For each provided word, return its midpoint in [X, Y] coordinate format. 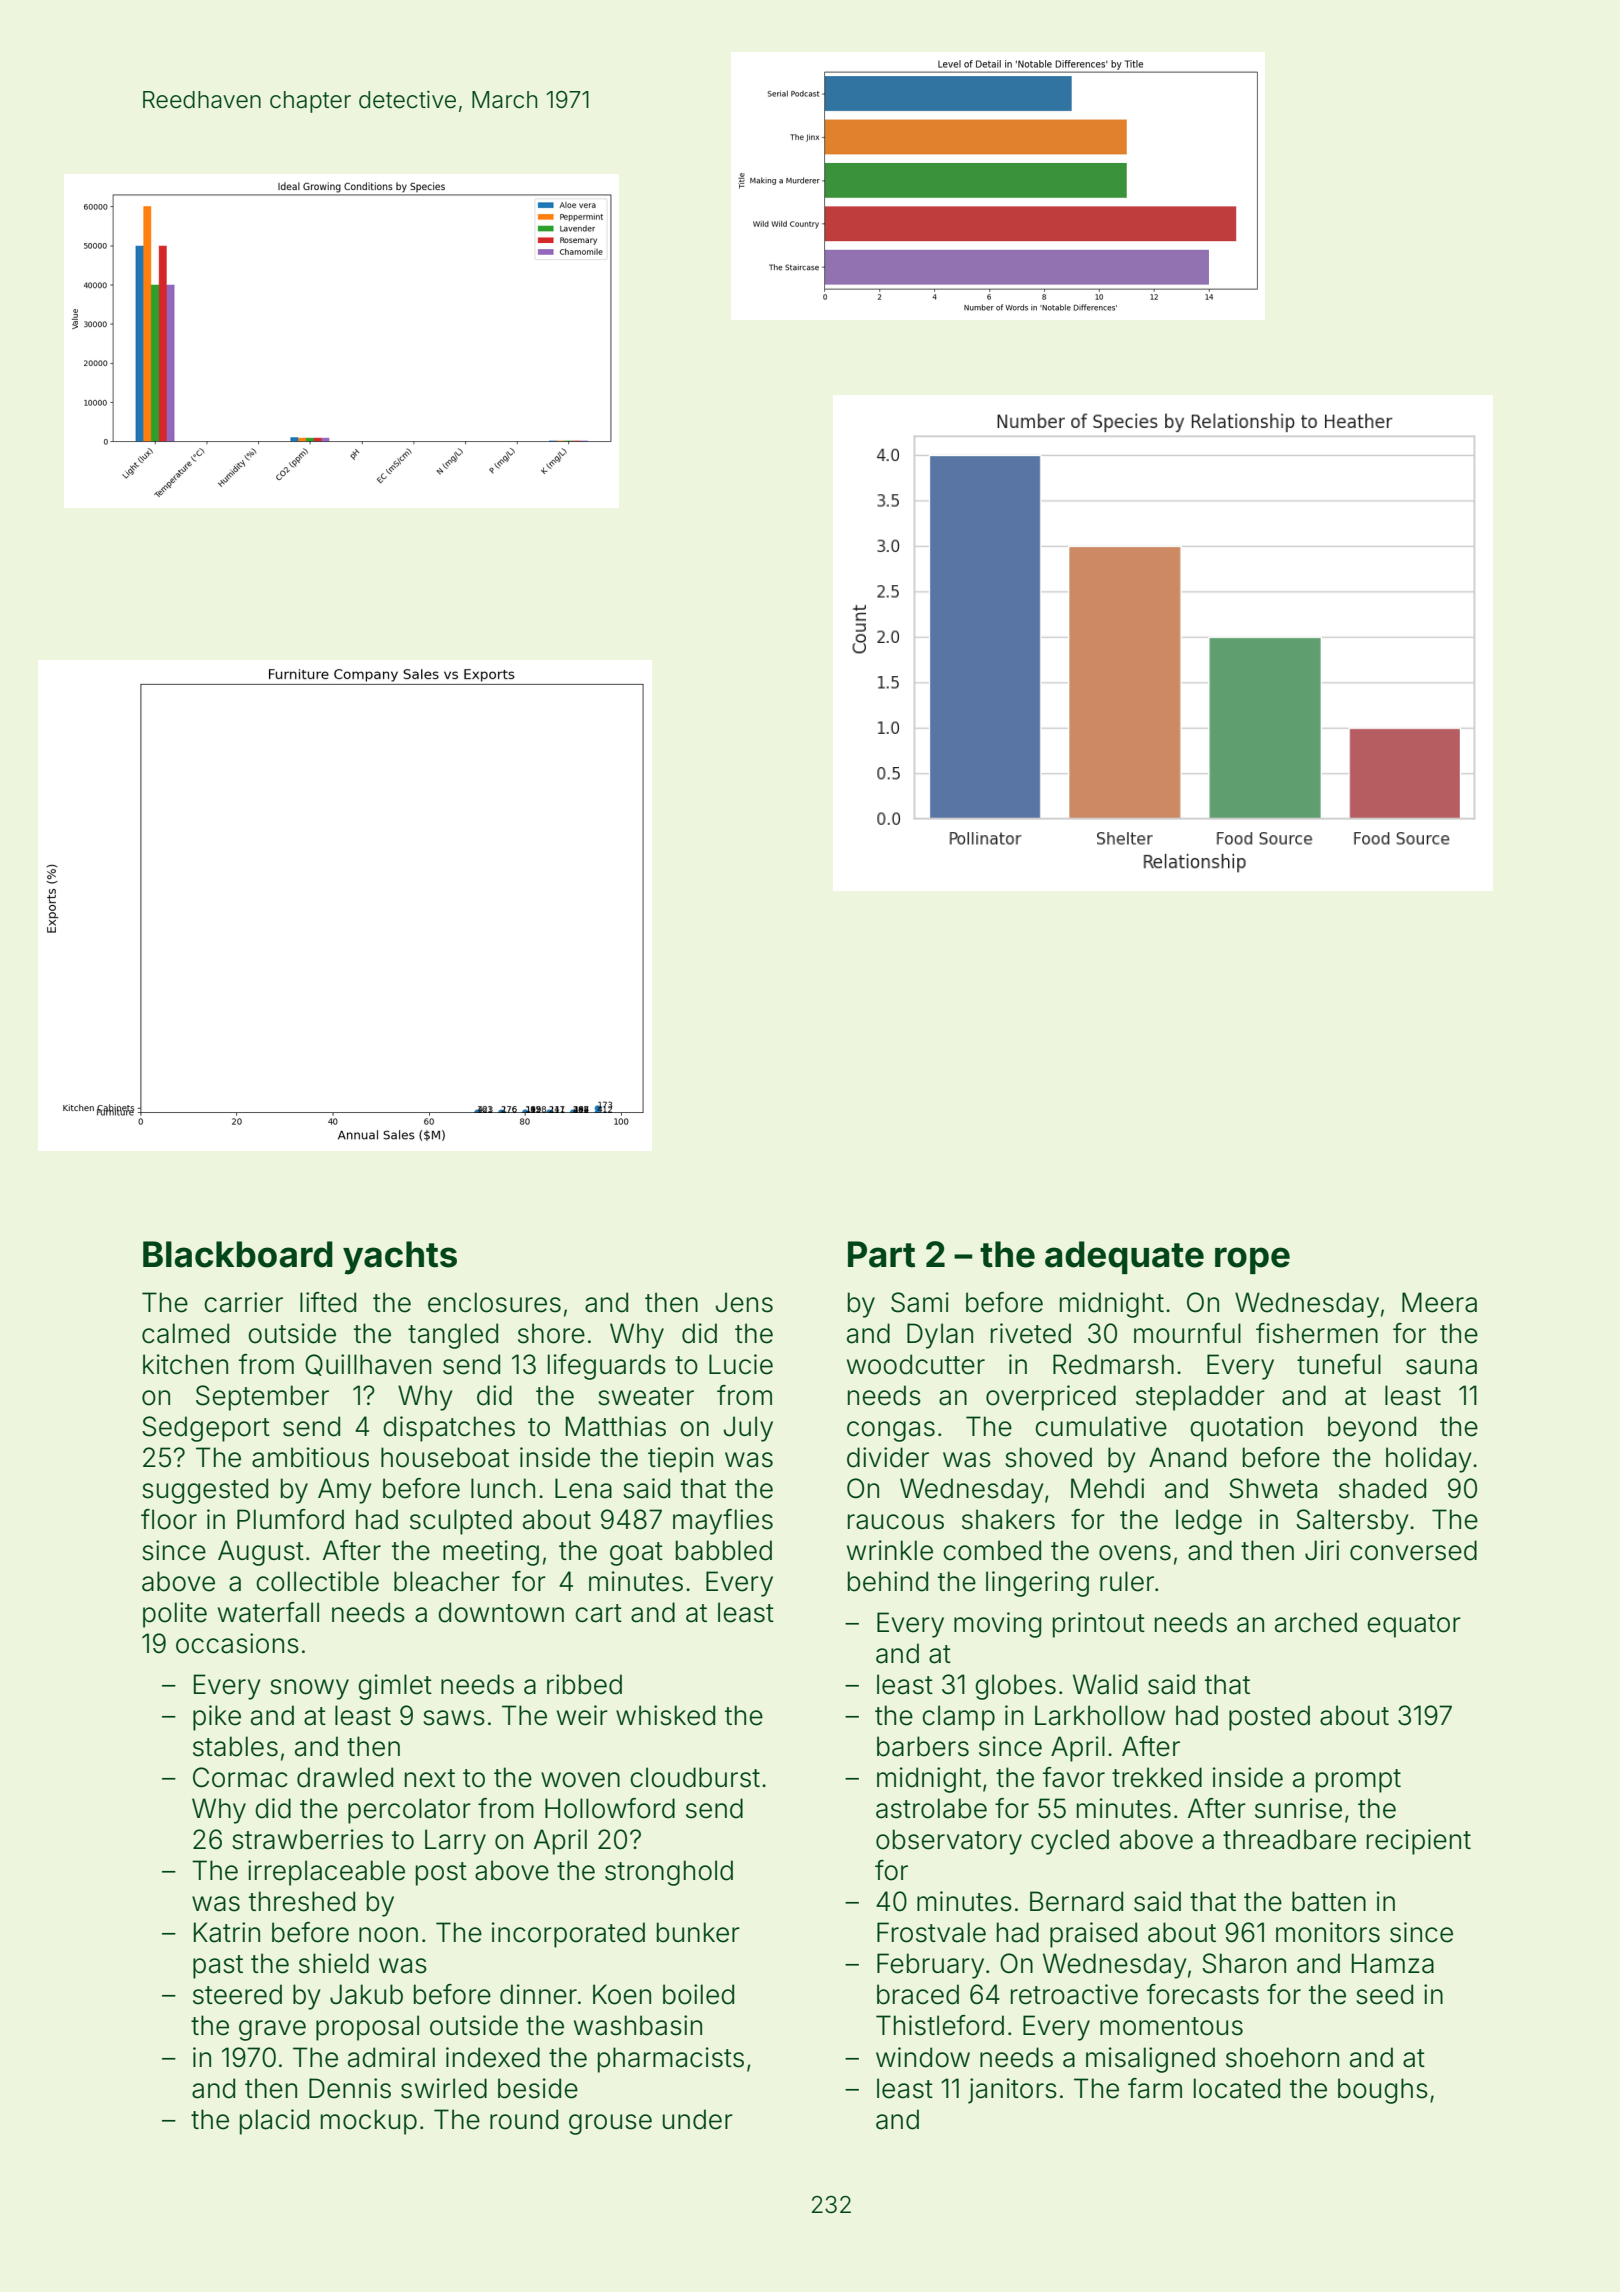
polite [175, 1615]
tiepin [680, 1460]
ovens [1135, 1553]
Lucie [741, 1364]
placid [274, 2122]
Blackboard [238, 1254]
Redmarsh [1113, 1364]
